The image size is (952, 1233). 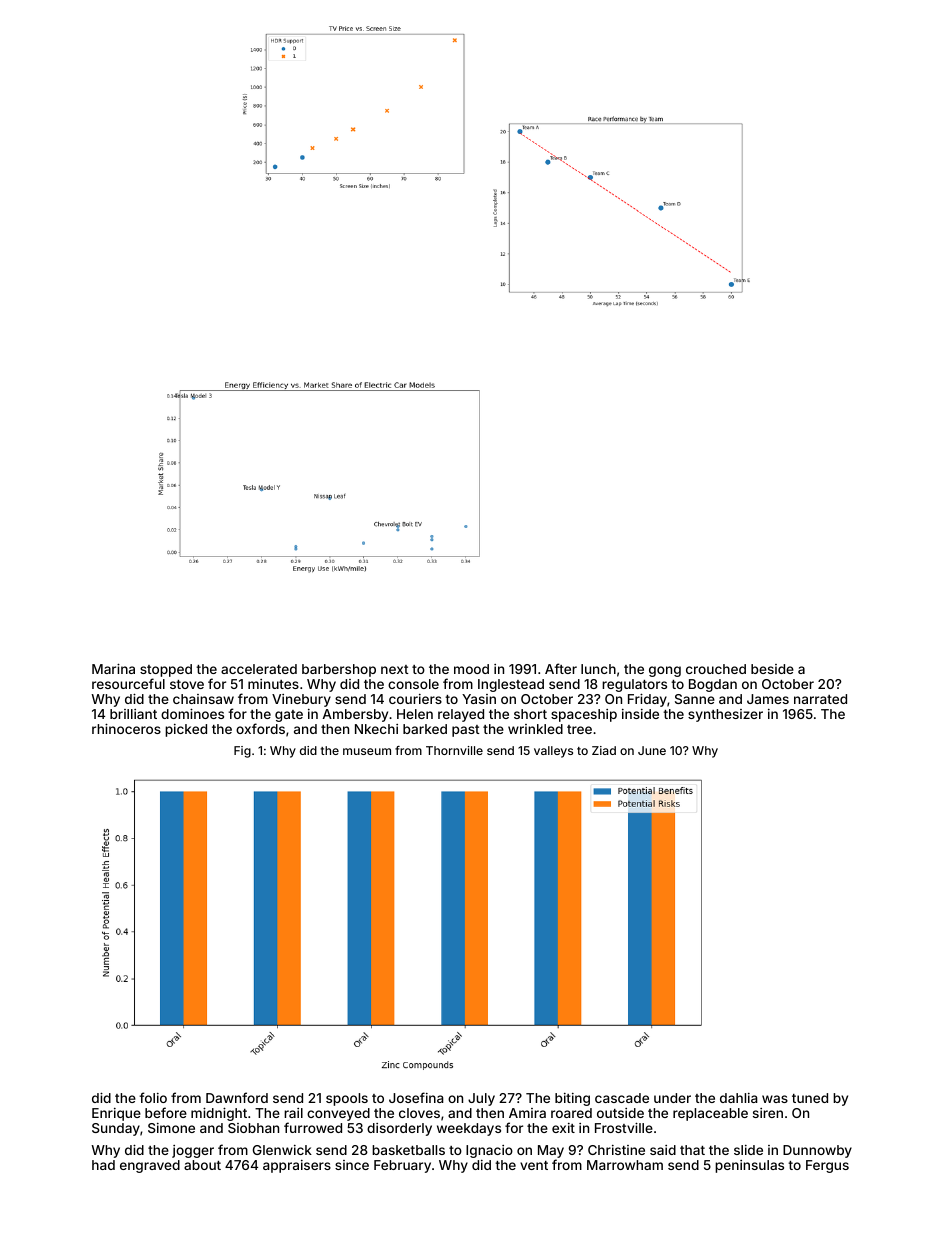 I want to click on beside, so click(x=772, y=669).
